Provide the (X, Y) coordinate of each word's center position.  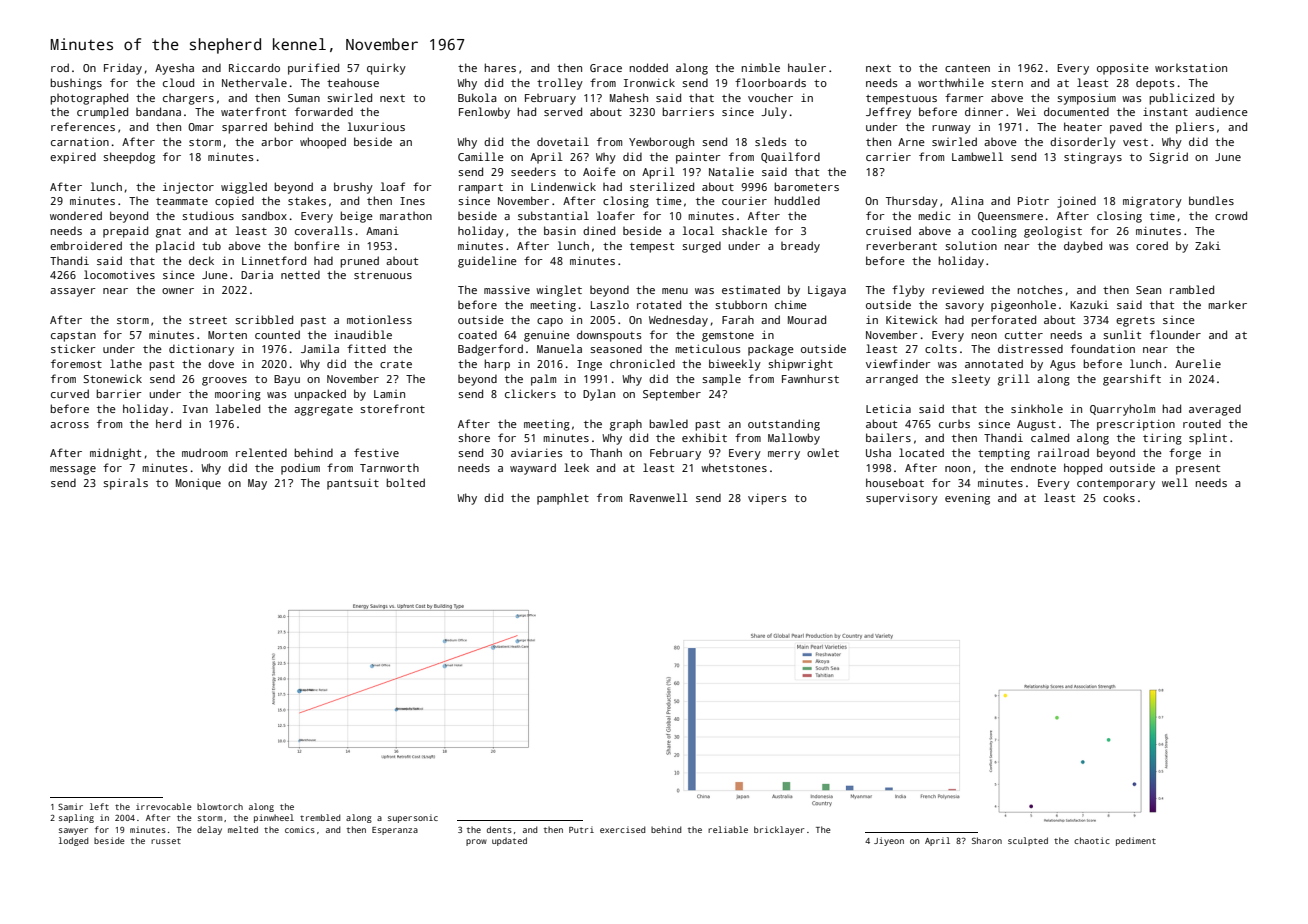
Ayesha (174, 69)
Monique (198, 484)
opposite (1123, 69)
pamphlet (563, 499)
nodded (649, 67)
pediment (1136, 841)
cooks (1119, 497)
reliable (728, 829)
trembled (320, 817)
